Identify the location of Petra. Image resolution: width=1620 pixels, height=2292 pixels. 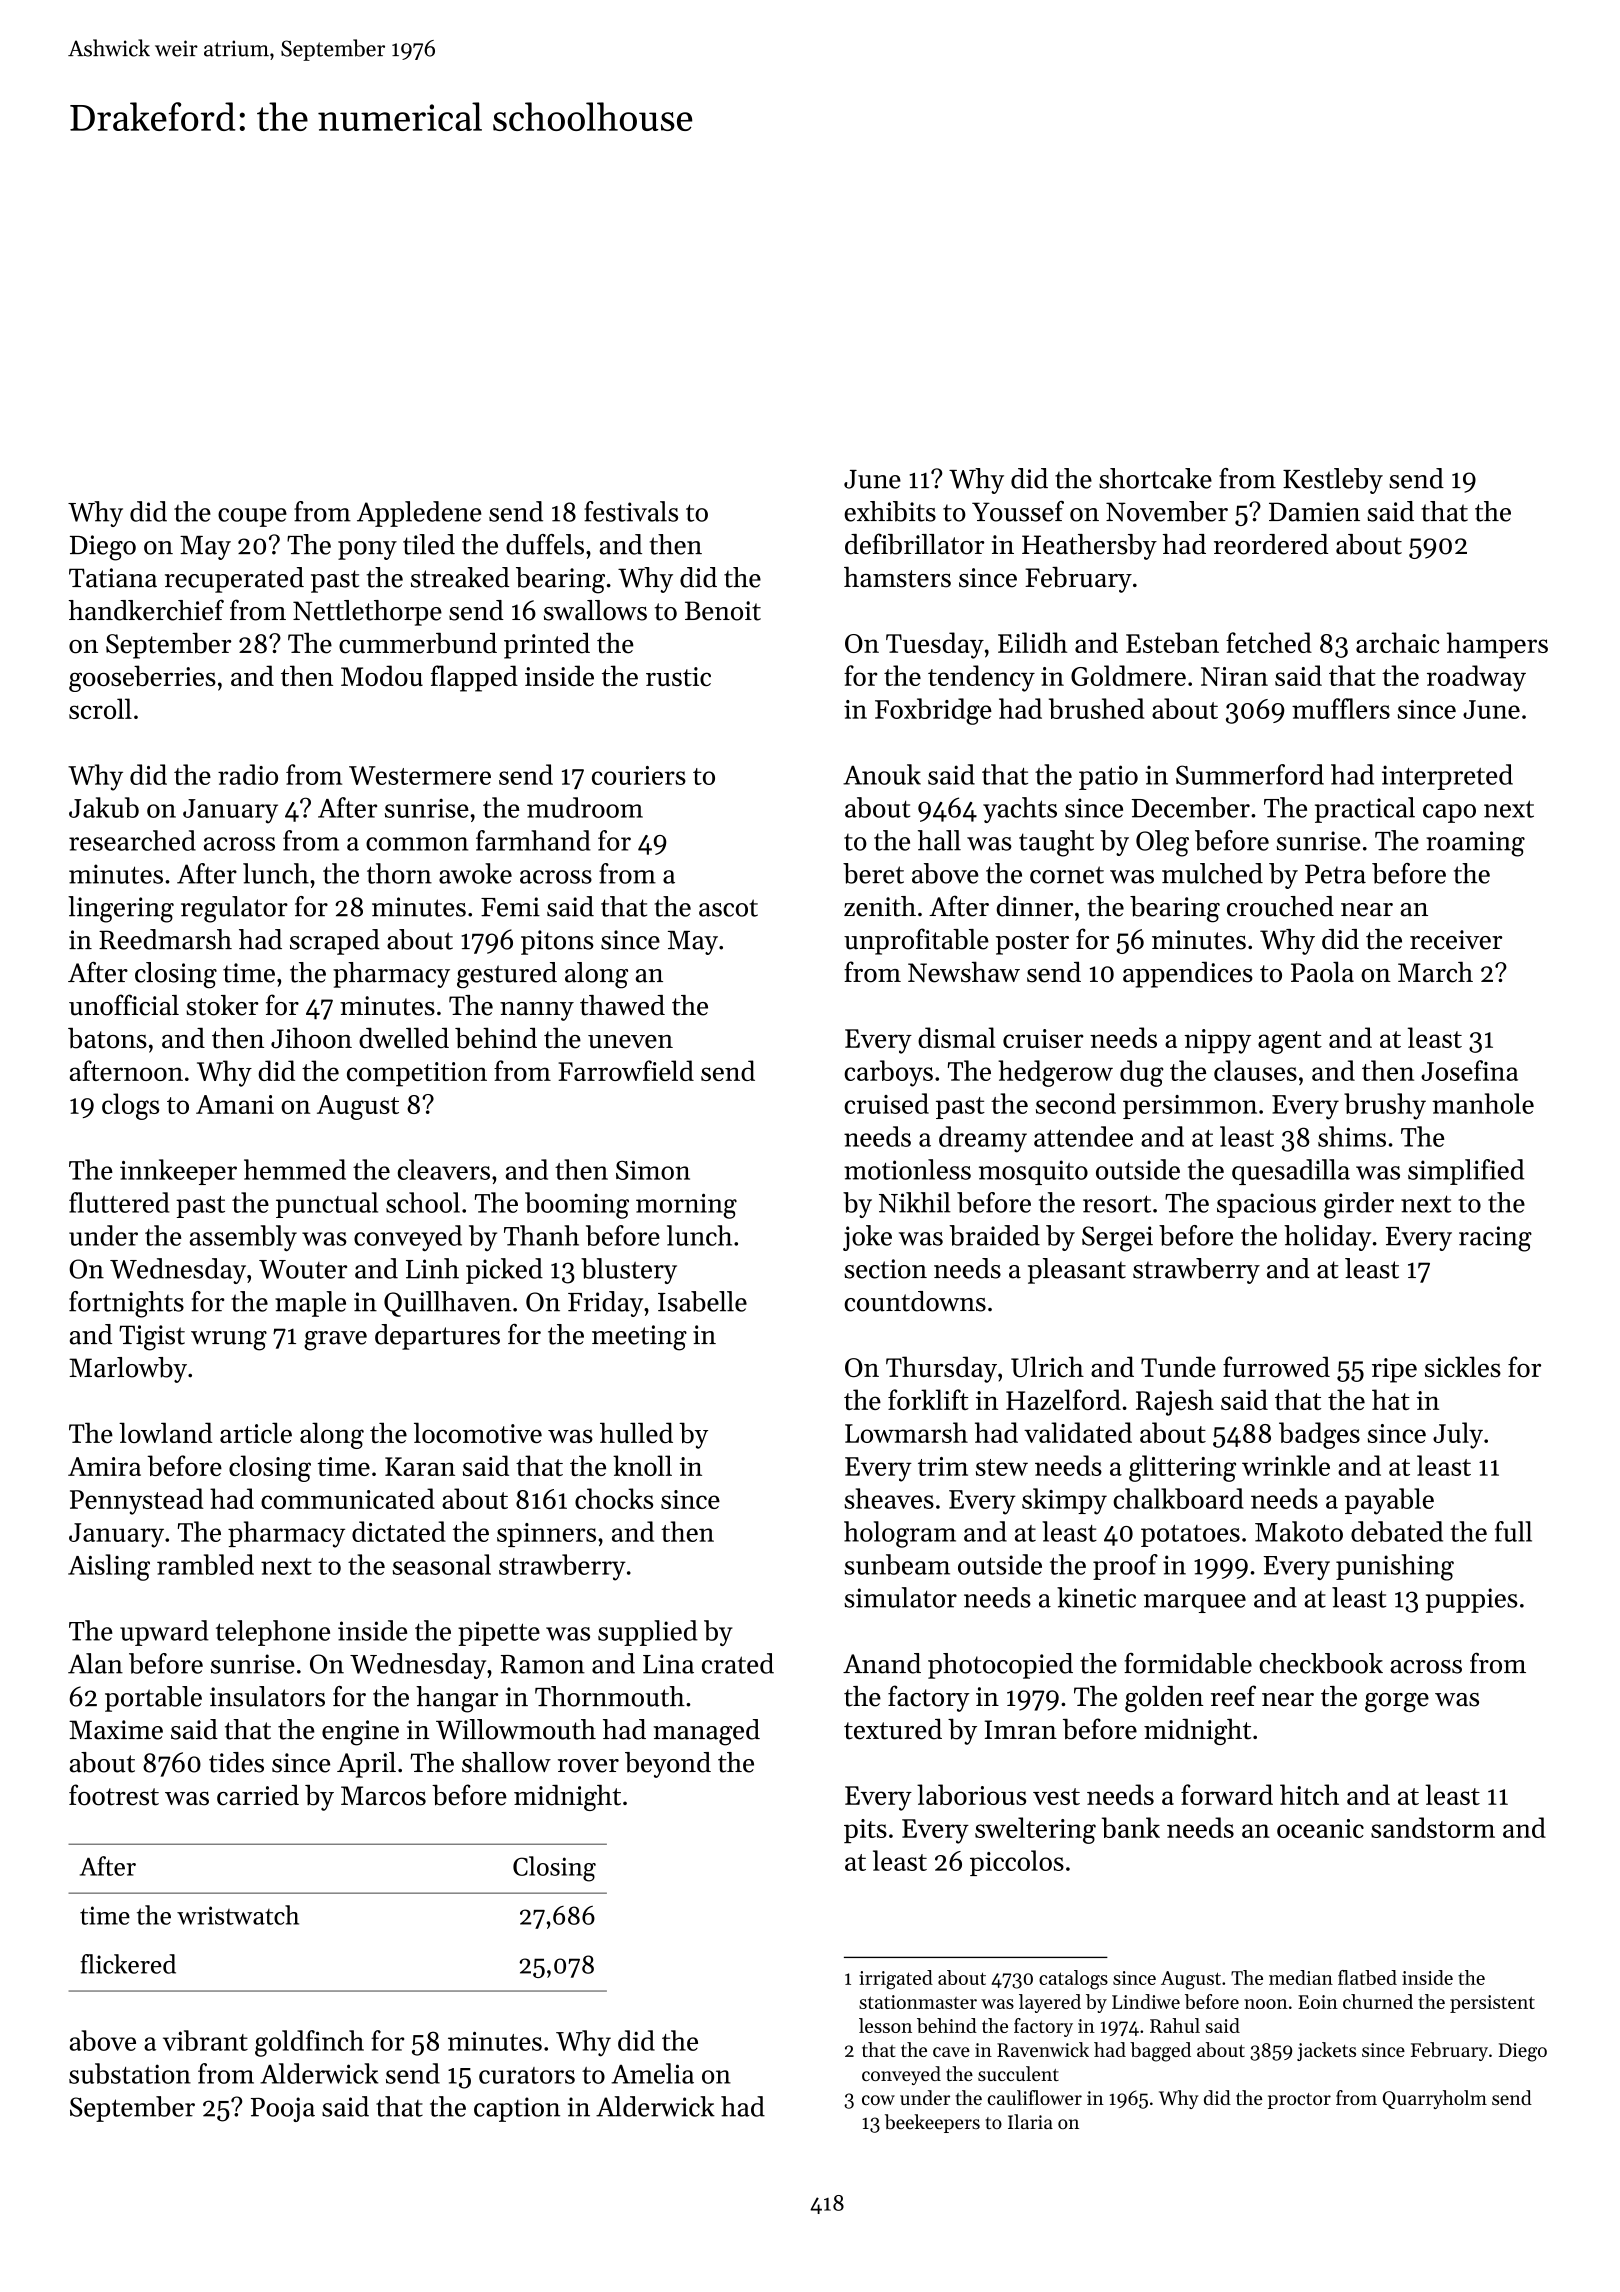
(1335, 874).
